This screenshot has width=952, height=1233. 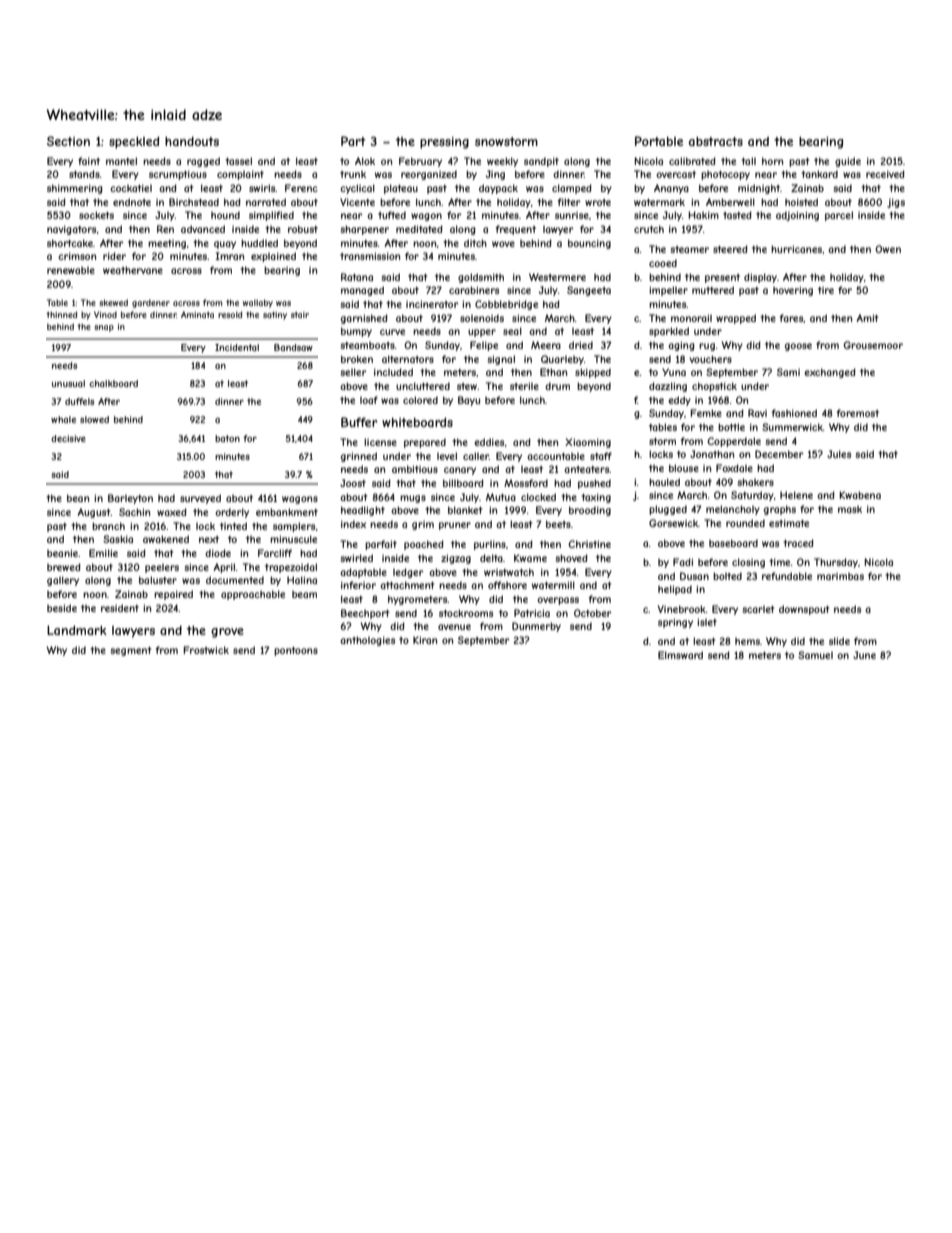 I want to click on gardener, so click(x=151, y=304).
